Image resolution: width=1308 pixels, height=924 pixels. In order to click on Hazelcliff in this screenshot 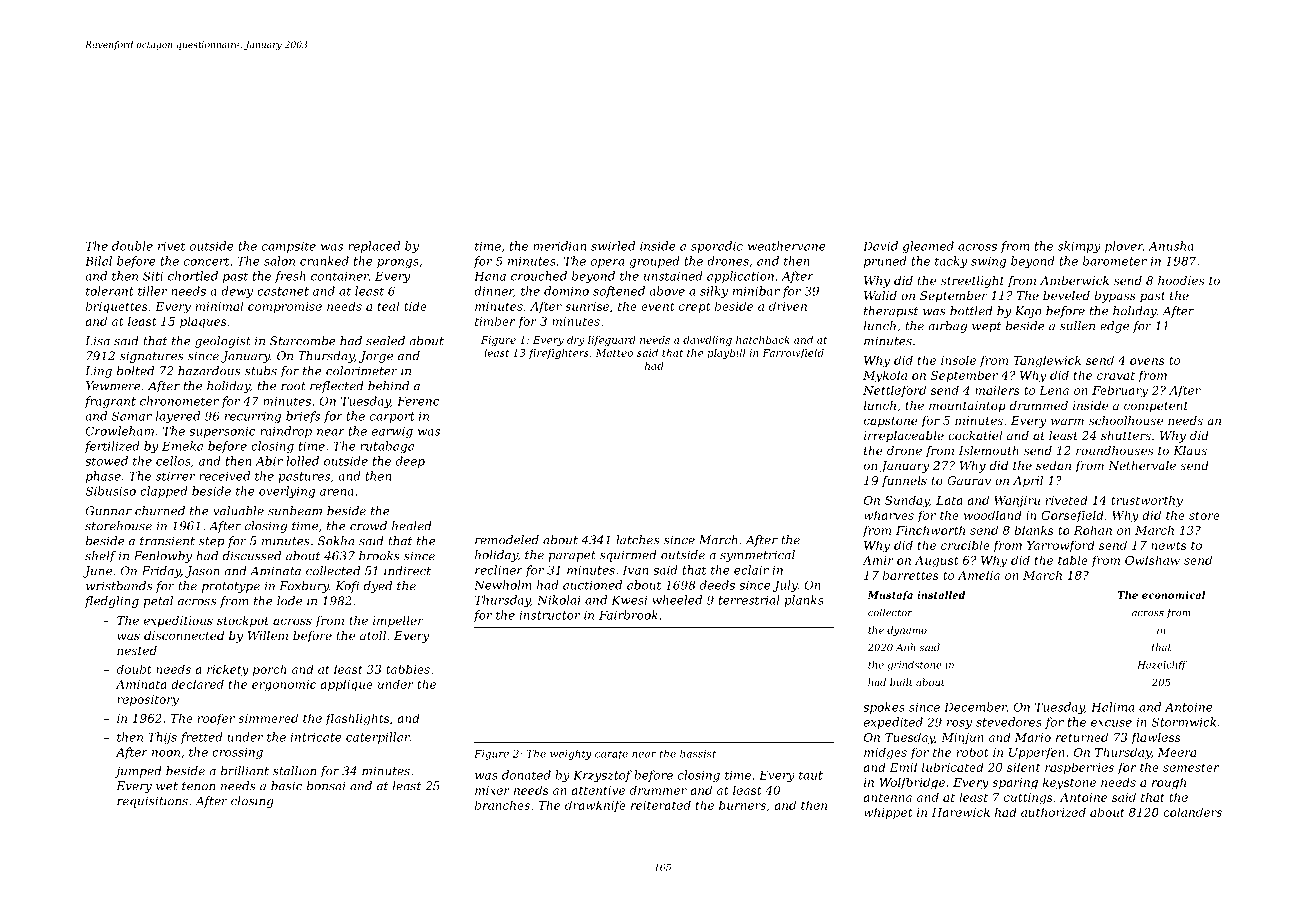, I will do `click(1162, 666)`.
